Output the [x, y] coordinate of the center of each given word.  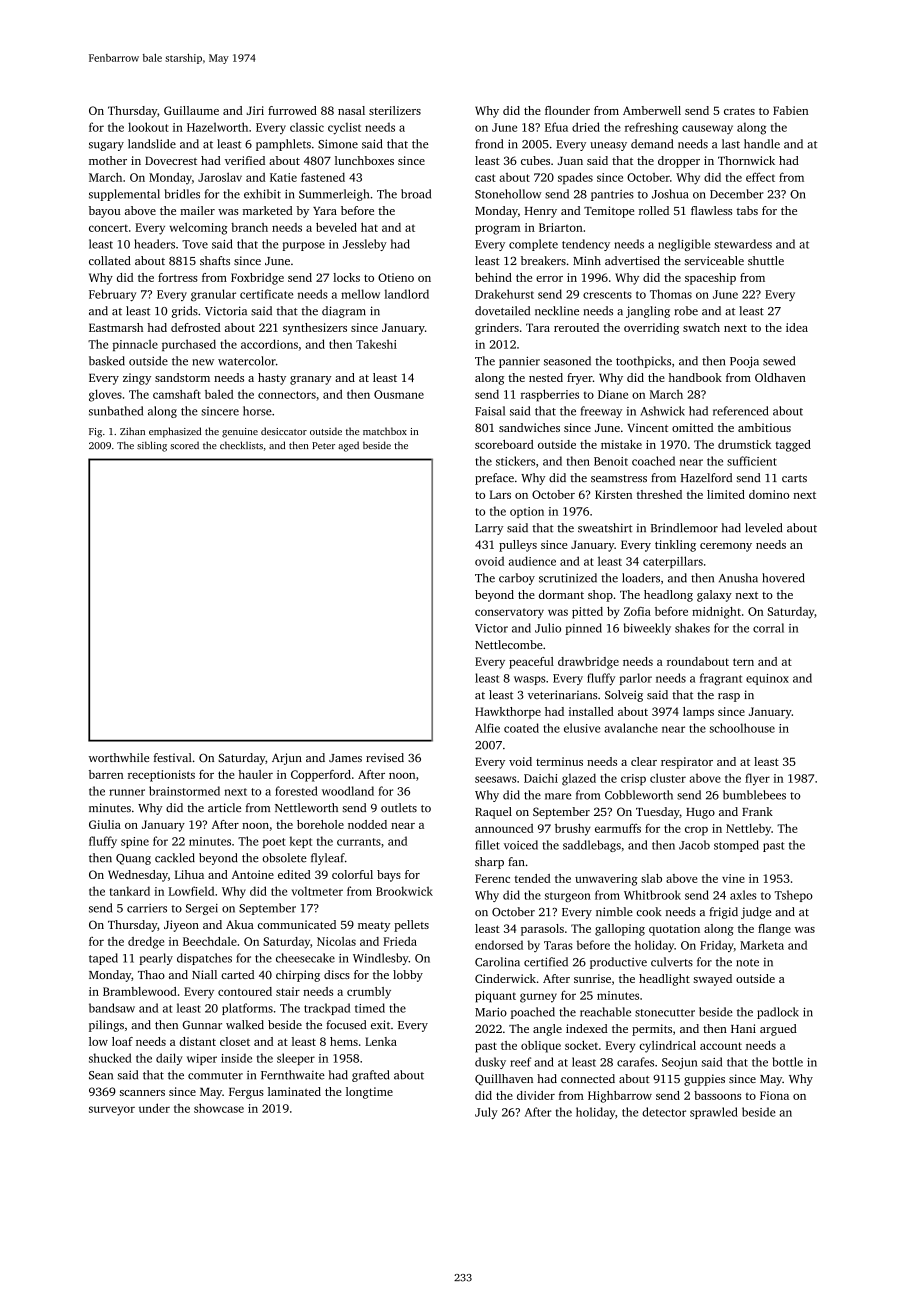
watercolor [247, 361]
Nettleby [748, 830]
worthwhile [119, 757]
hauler [256, 774]
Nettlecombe [509, 644]
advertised [632, 260]
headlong [668, 596]
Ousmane [399, 394]
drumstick [744, 444]
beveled [336, 227]
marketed [268, 210]
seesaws [495, 779]
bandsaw [112, 1008]
